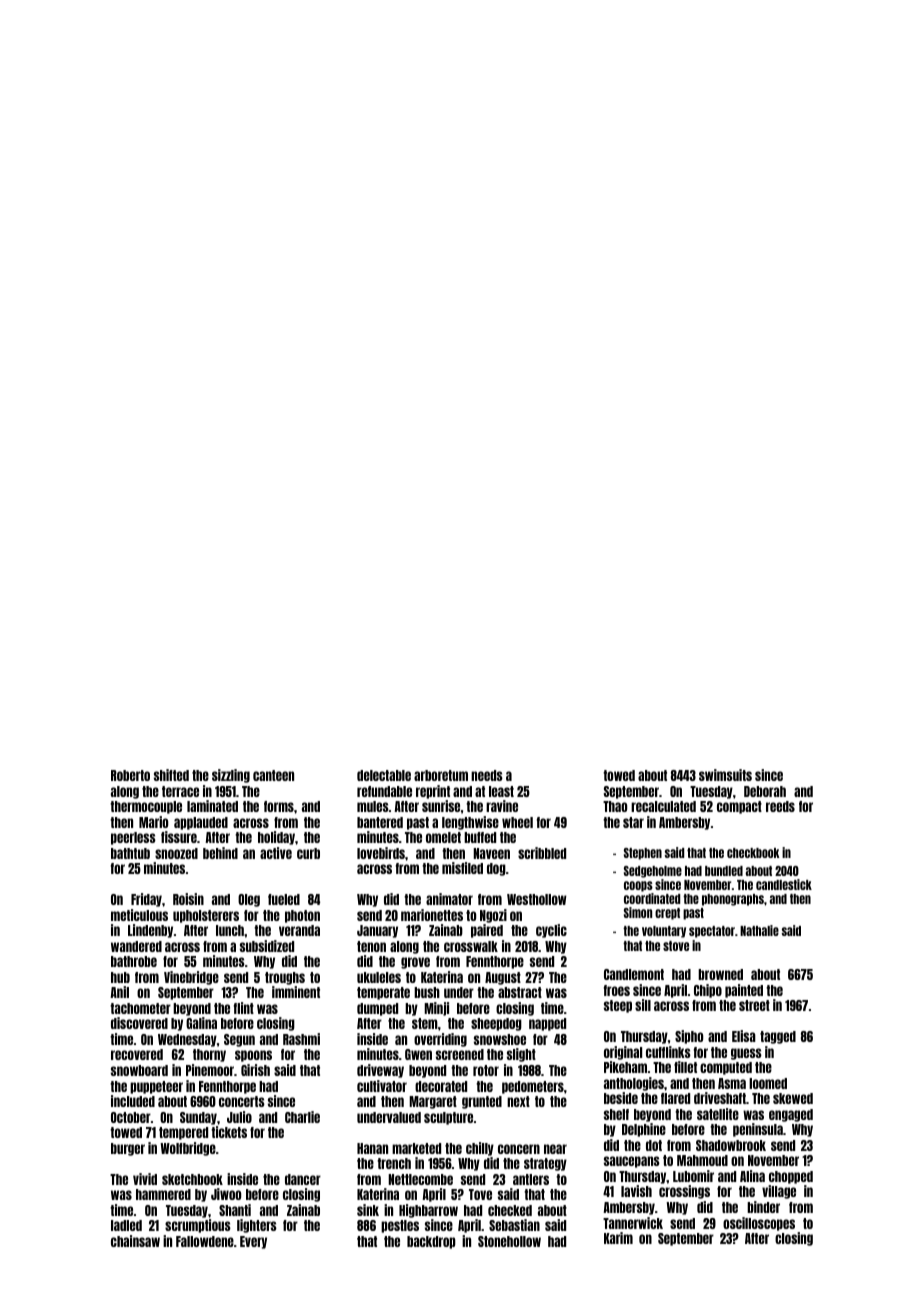 Image resolution: width=924 pixels, height=1308 pixels. I want to click on tickets, so click(229, 1132).
